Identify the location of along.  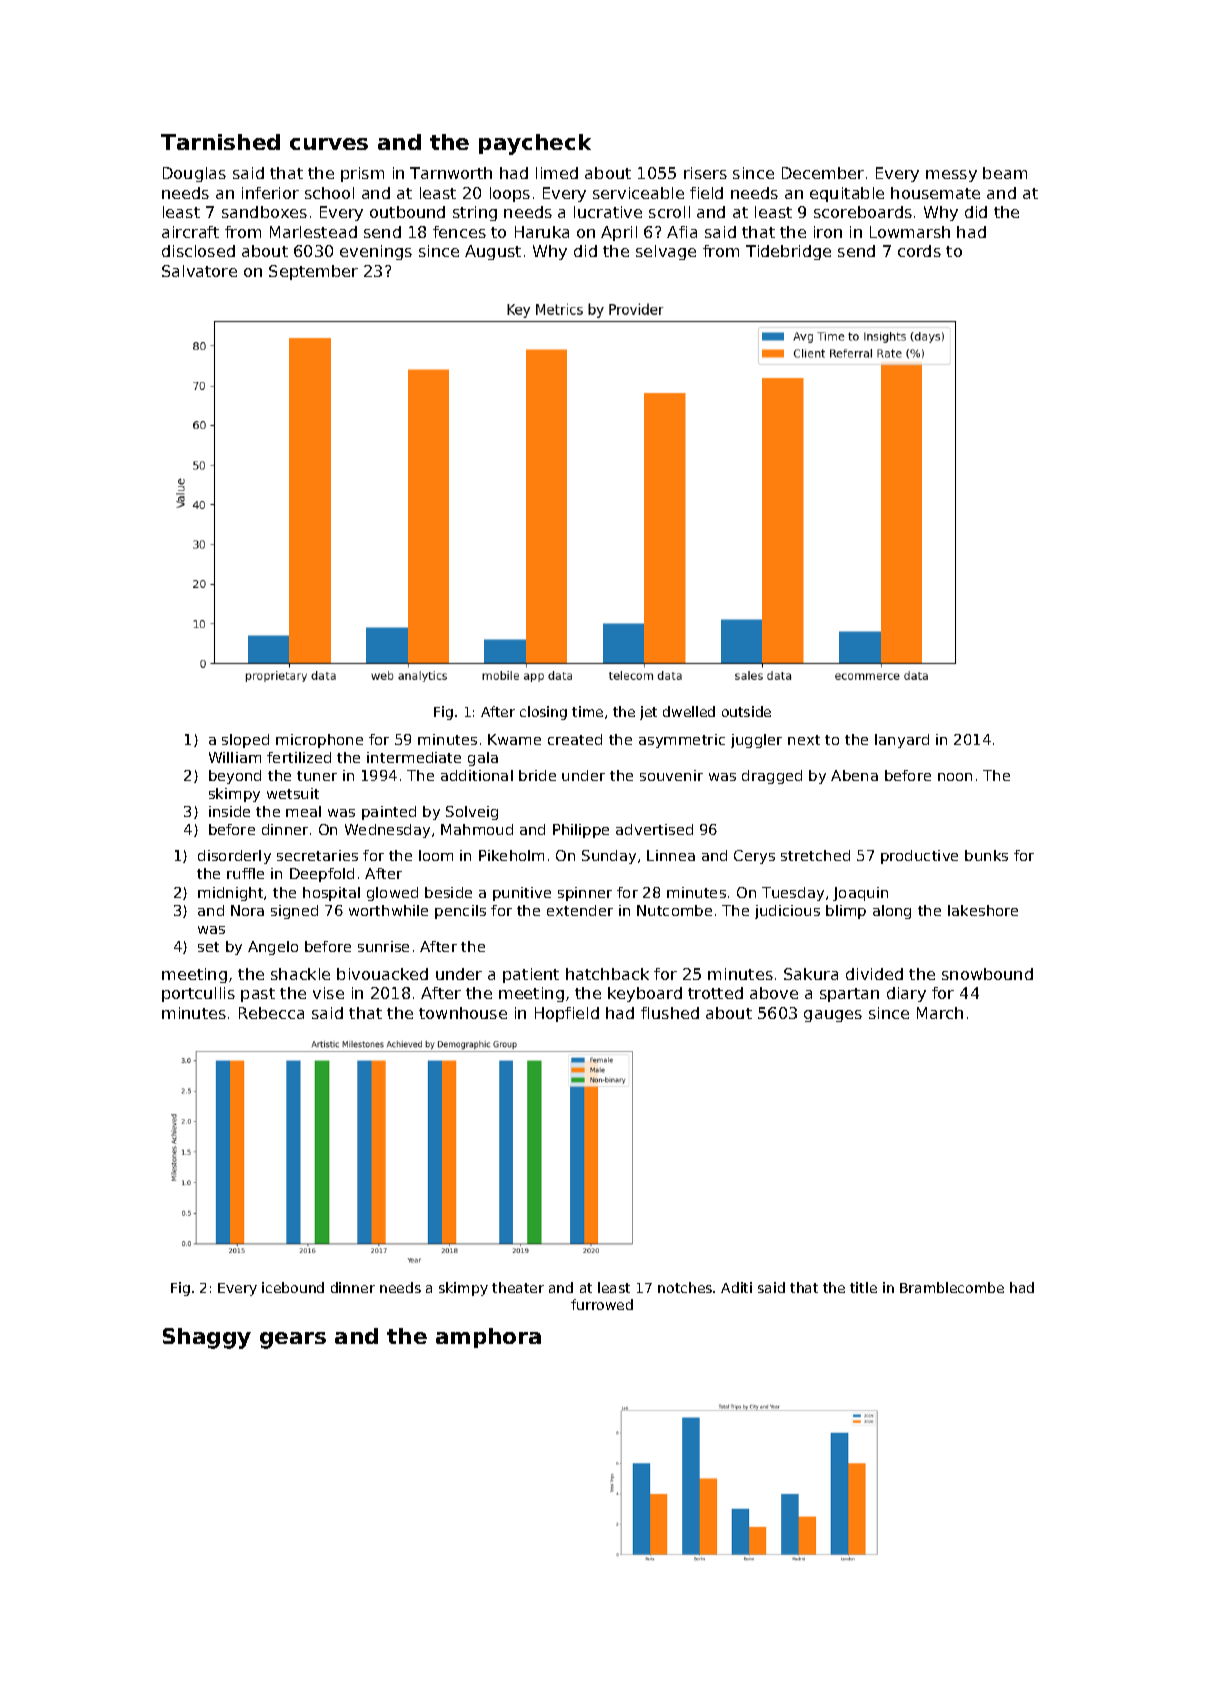
(892, 912).
